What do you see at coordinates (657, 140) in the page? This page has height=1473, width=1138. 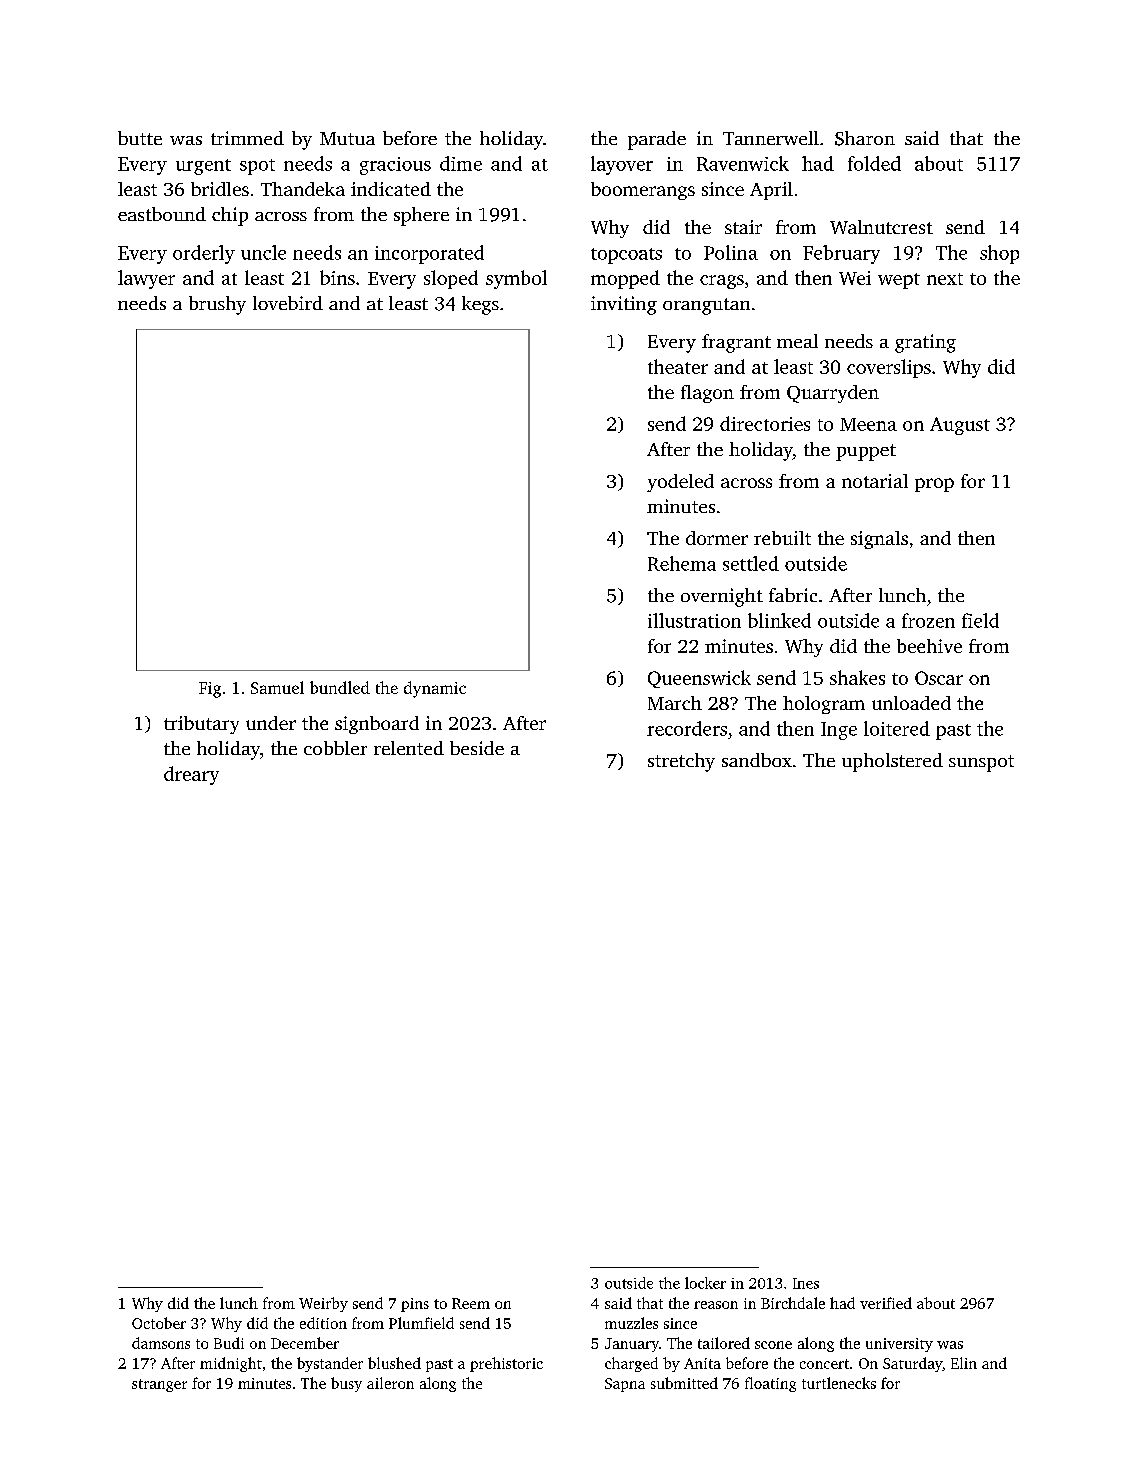 I see `parade` at bounding box center [657, 140].
